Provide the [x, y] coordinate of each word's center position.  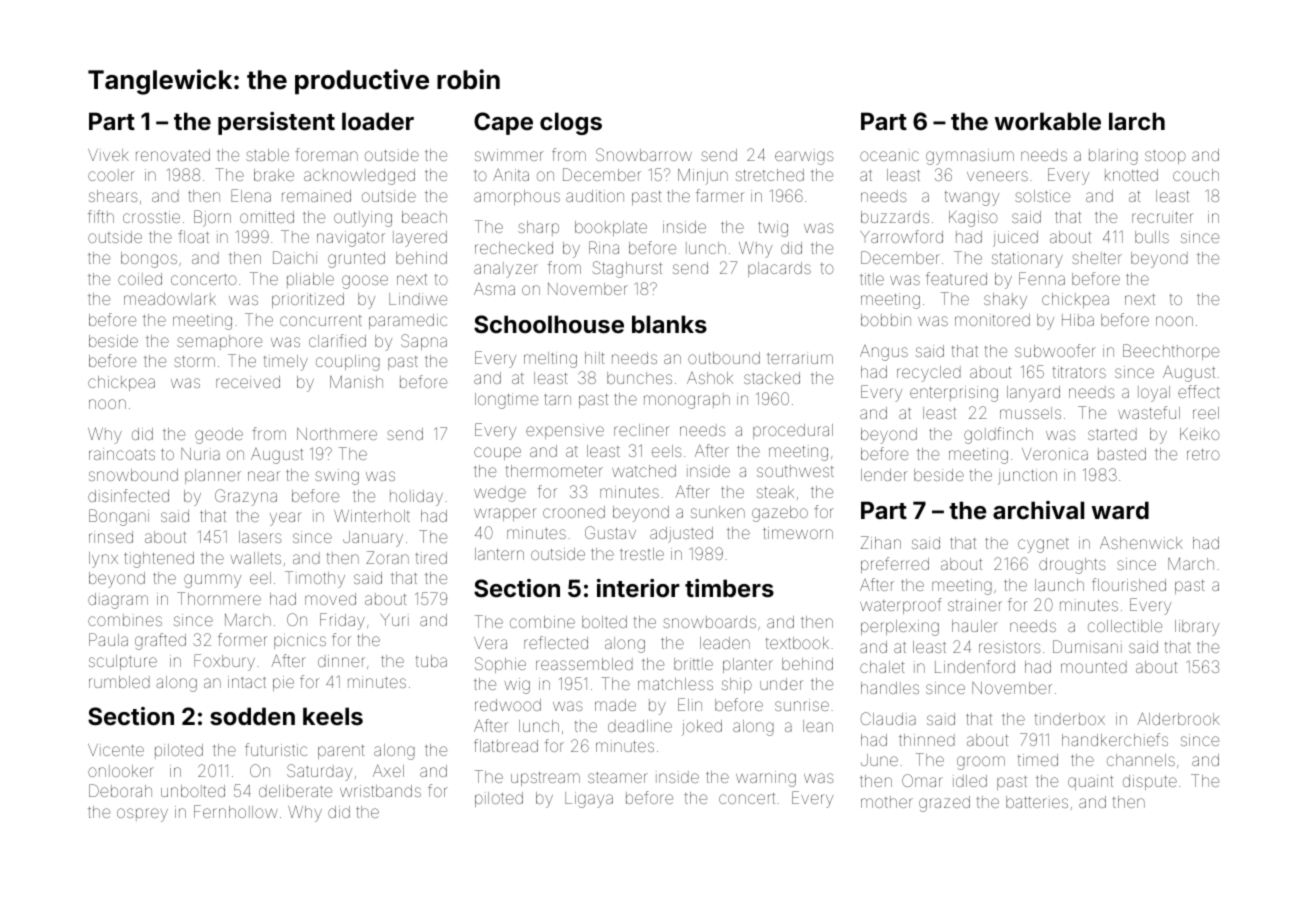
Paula [108, 639]
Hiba [1078, 320]
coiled [140, 279]
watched [644, 471]
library [1197, 628]
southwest [795, 471]
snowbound [133, 475]
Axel [388, 770]
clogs [571, 123]
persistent [276, 123]
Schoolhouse [549, 324]
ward [1120, 510]
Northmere [337, 434]
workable [1048, 121]
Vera [490, 643]
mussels [1030, 413]
